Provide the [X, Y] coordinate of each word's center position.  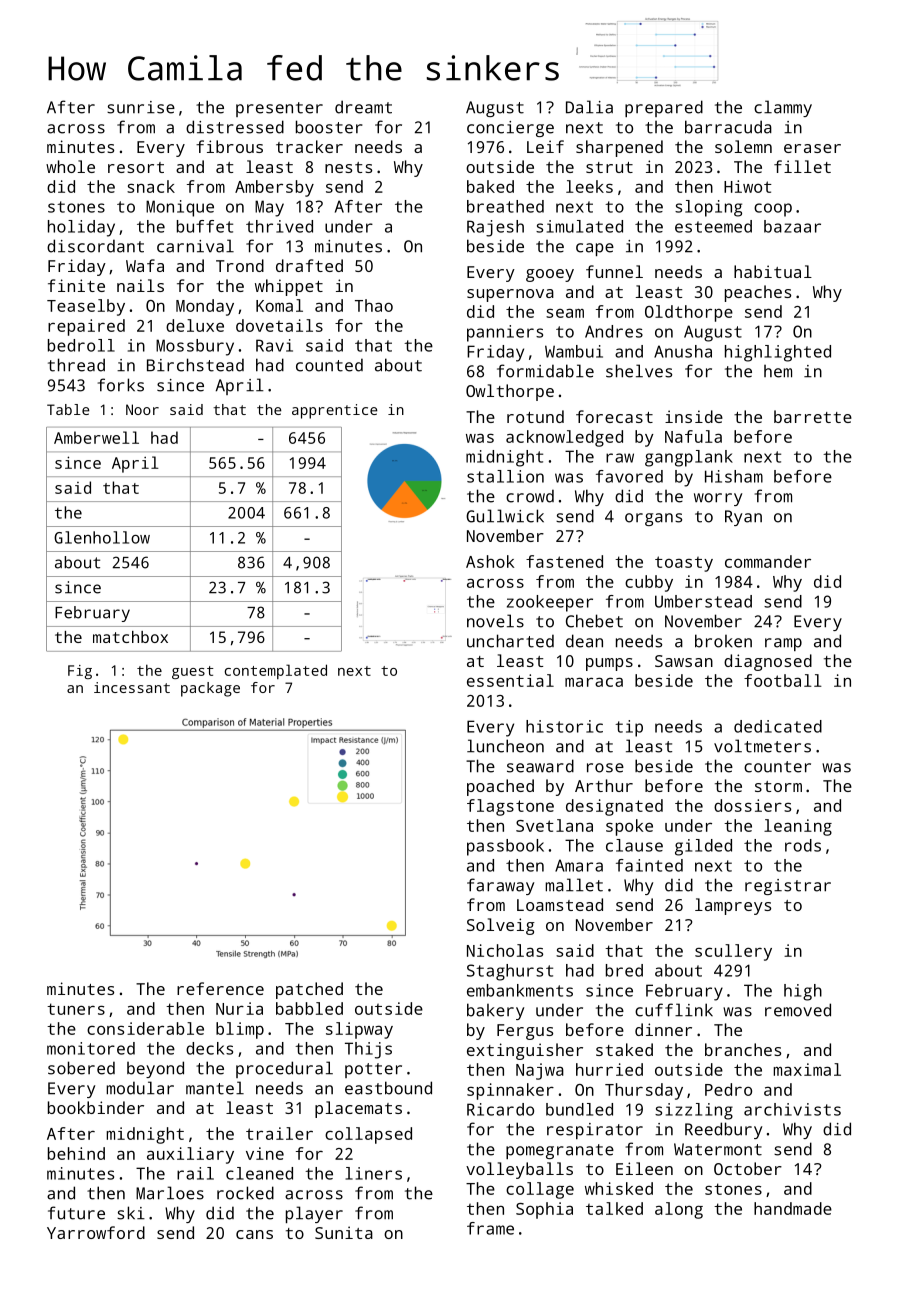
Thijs [368, 1050]
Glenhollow [102, 537]
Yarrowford [96, 1232]
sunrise [141, 107]
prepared [664, 108]
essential [510, 680]
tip [629, 728]
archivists [792, 1109]
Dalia [589, 107]
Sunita [344, 1232]
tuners [76, 1009]
